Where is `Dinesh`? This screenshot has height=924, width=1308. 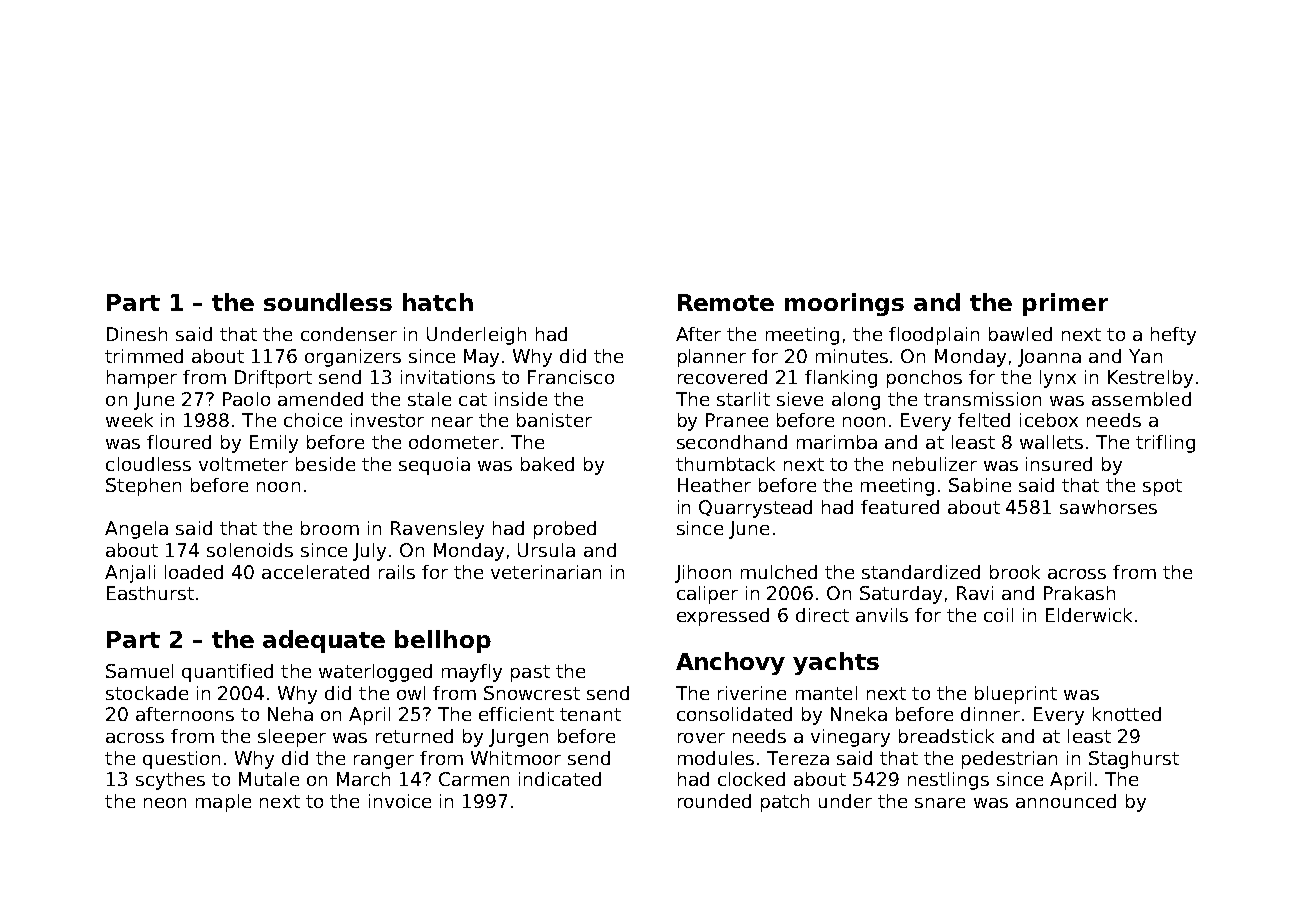
Dinesh is located at coordinates (137, 334).
